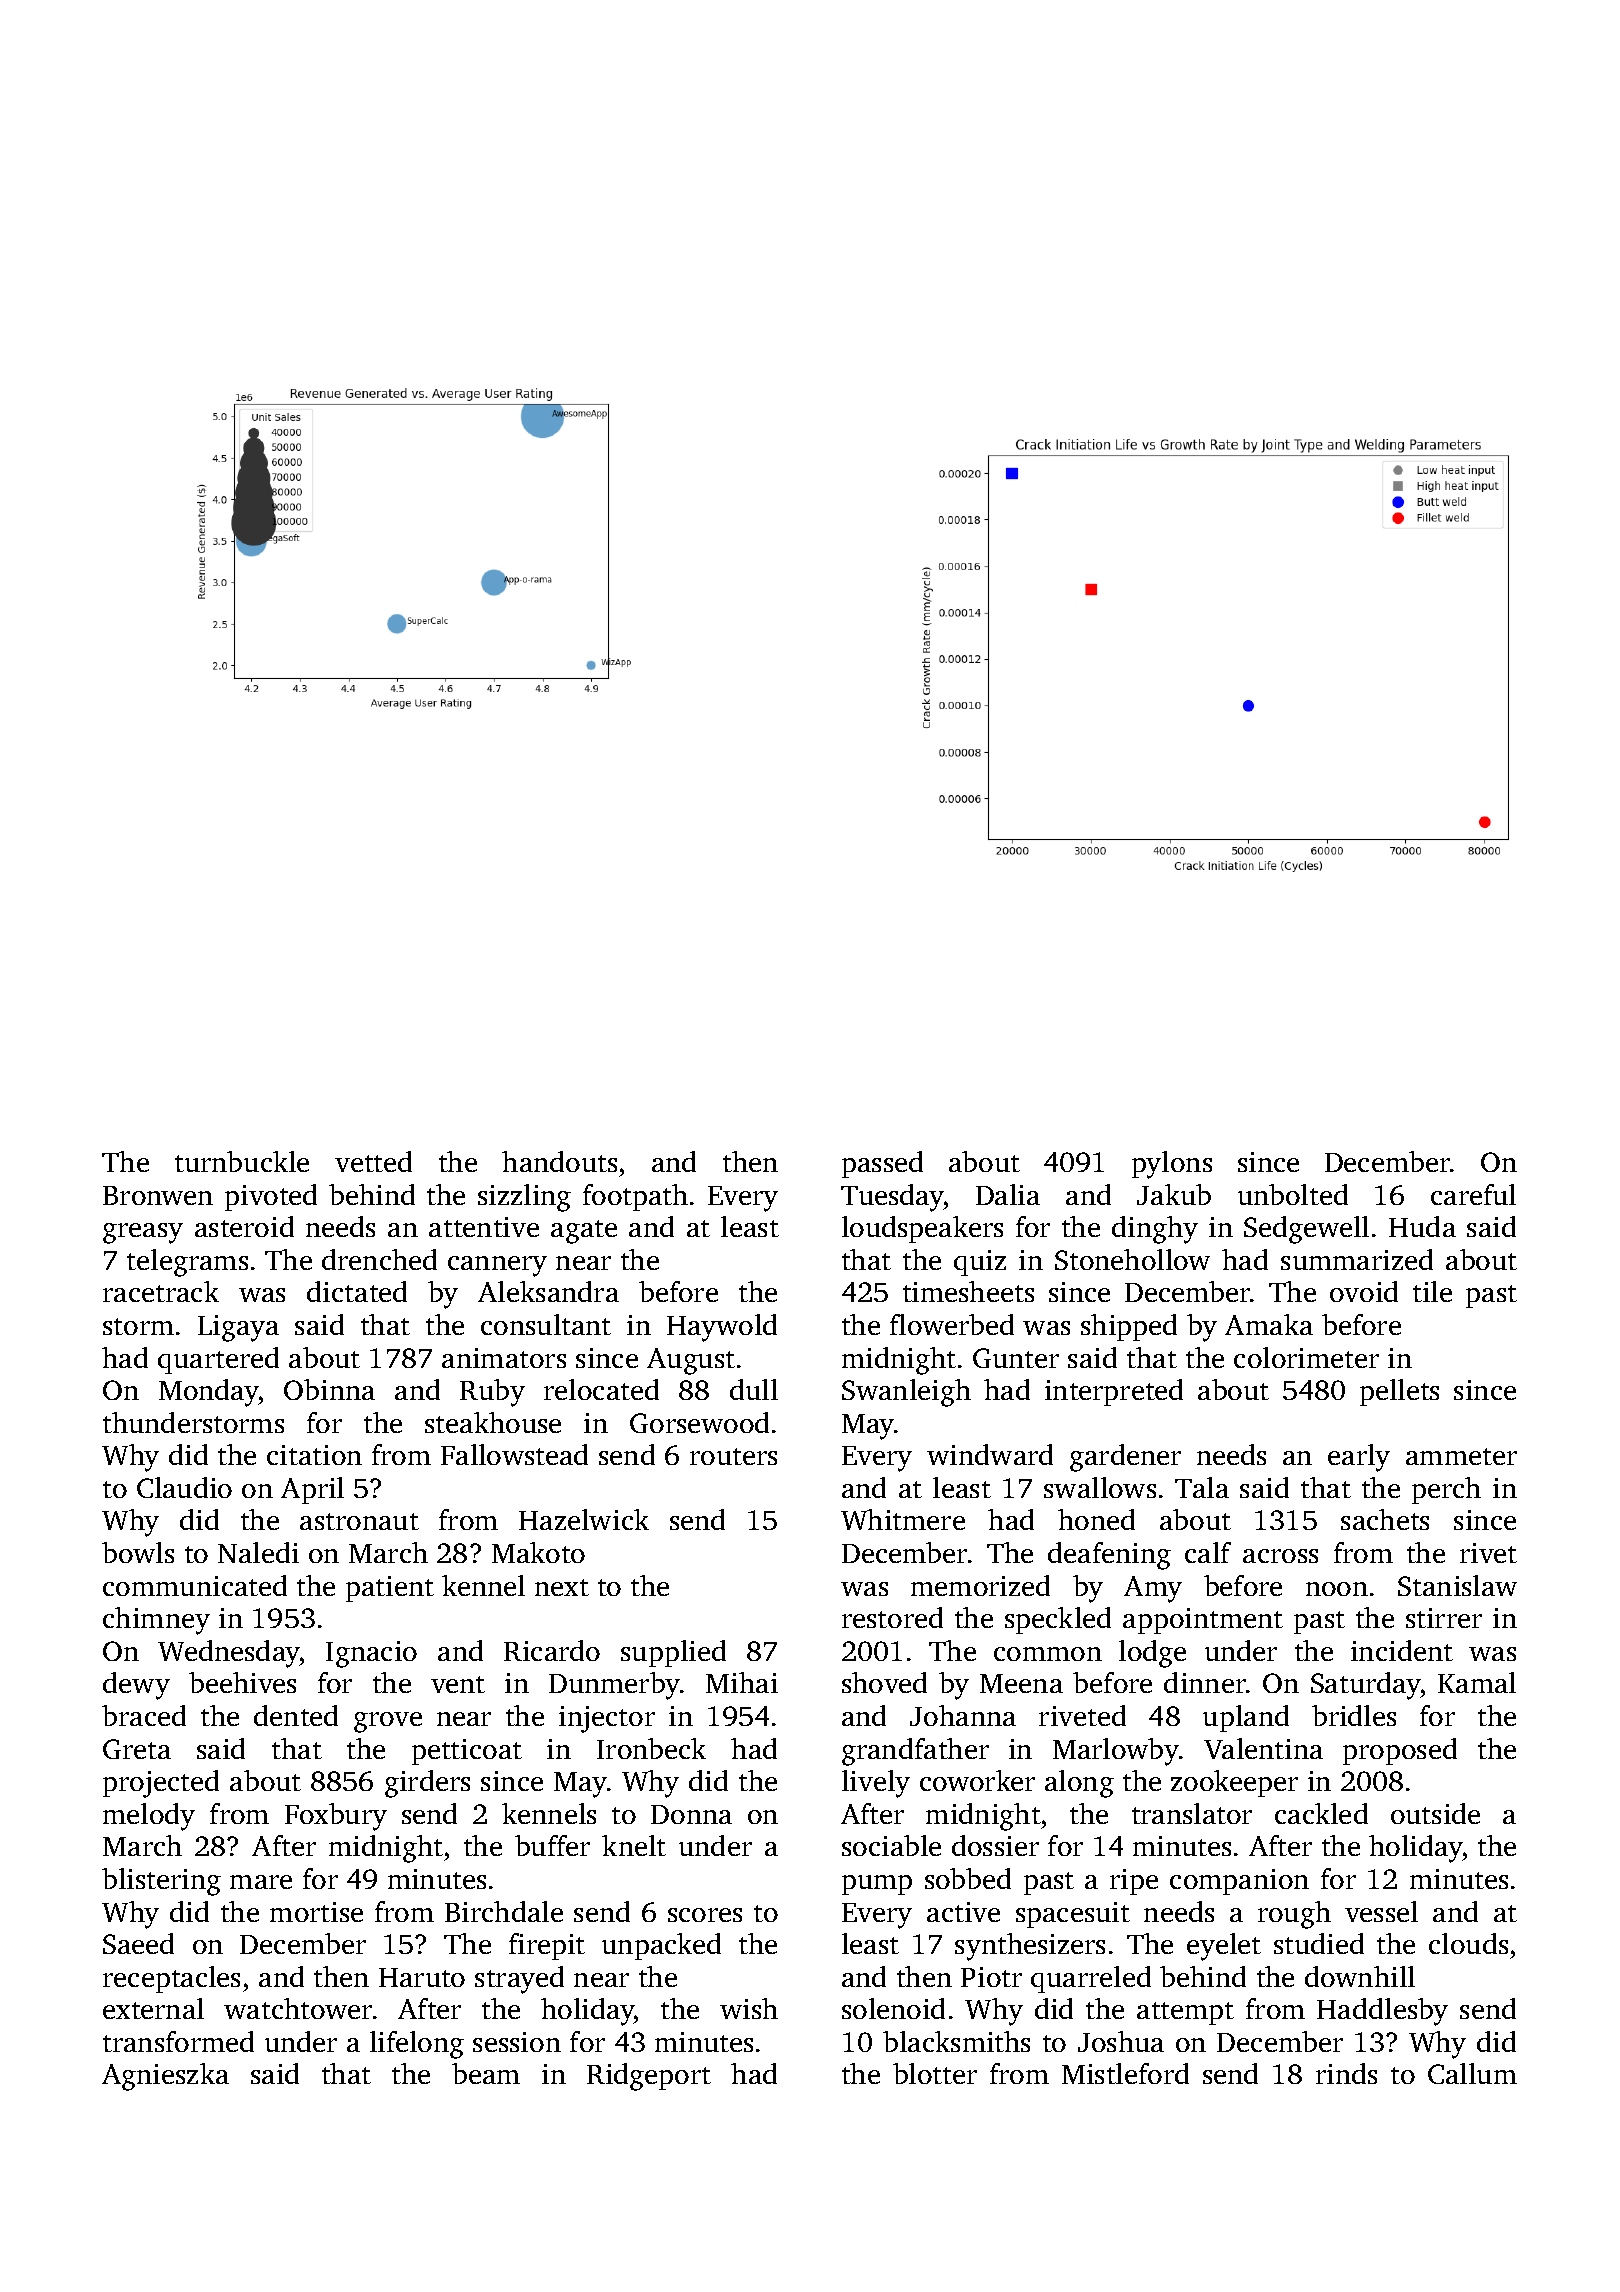 This document has width=1620, height=2292. Describe the element at coordinates (1473, 1194) in the document. I see `careful` at that location.
